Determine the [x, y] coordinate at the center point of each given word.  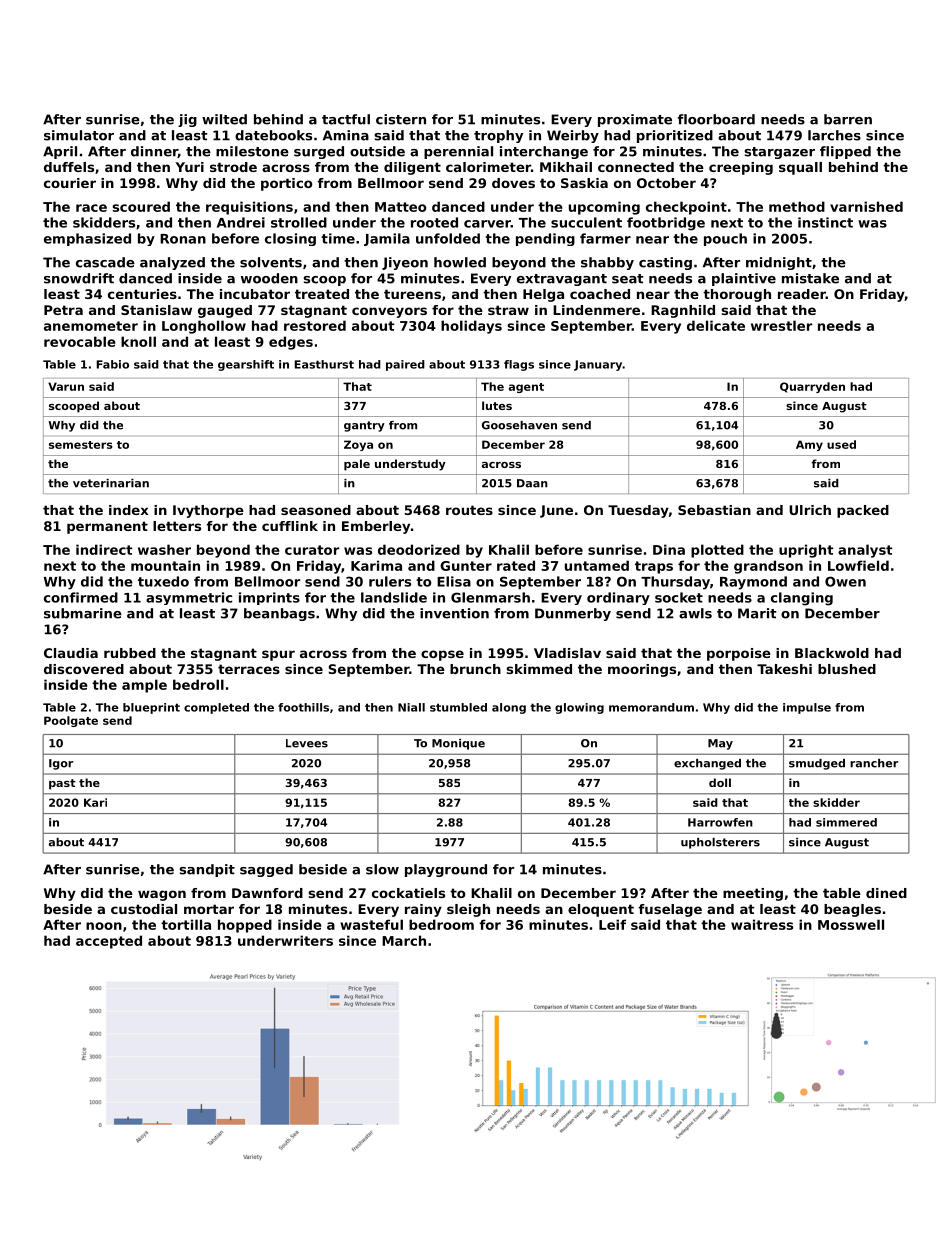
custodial [144, 909]
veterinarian [111, 483]
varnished [866, 206]
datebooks [273, 135]
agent [526, 388]
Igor [61, 764]
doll [720, 782]
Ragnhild [683, 311]
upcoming [604, 208]
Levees [307, 743]
